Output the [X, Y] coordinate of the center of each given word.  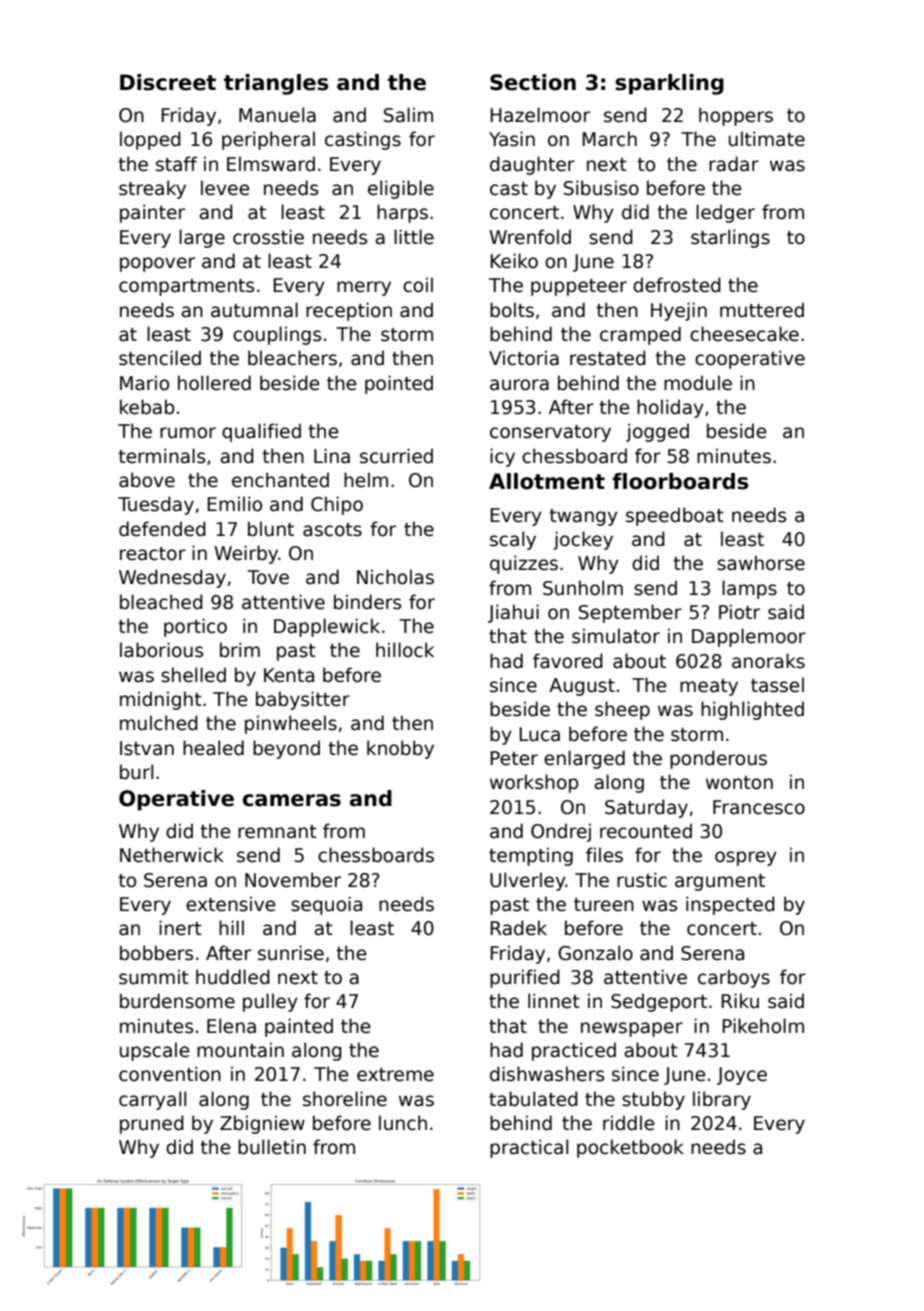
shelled [193, 675]
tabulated [533, 1099]
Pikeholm [763, 1026]
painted [299, 1027]
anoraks [768, 661]
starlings [730, 238]
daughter [532, 165]
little [414, 237]
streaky [152, 189]
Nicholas [395, 577]
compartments [186, 287]
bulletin [272, 1147]
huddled [233, 977]
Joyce [742, 1076]
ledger [725, 213]
